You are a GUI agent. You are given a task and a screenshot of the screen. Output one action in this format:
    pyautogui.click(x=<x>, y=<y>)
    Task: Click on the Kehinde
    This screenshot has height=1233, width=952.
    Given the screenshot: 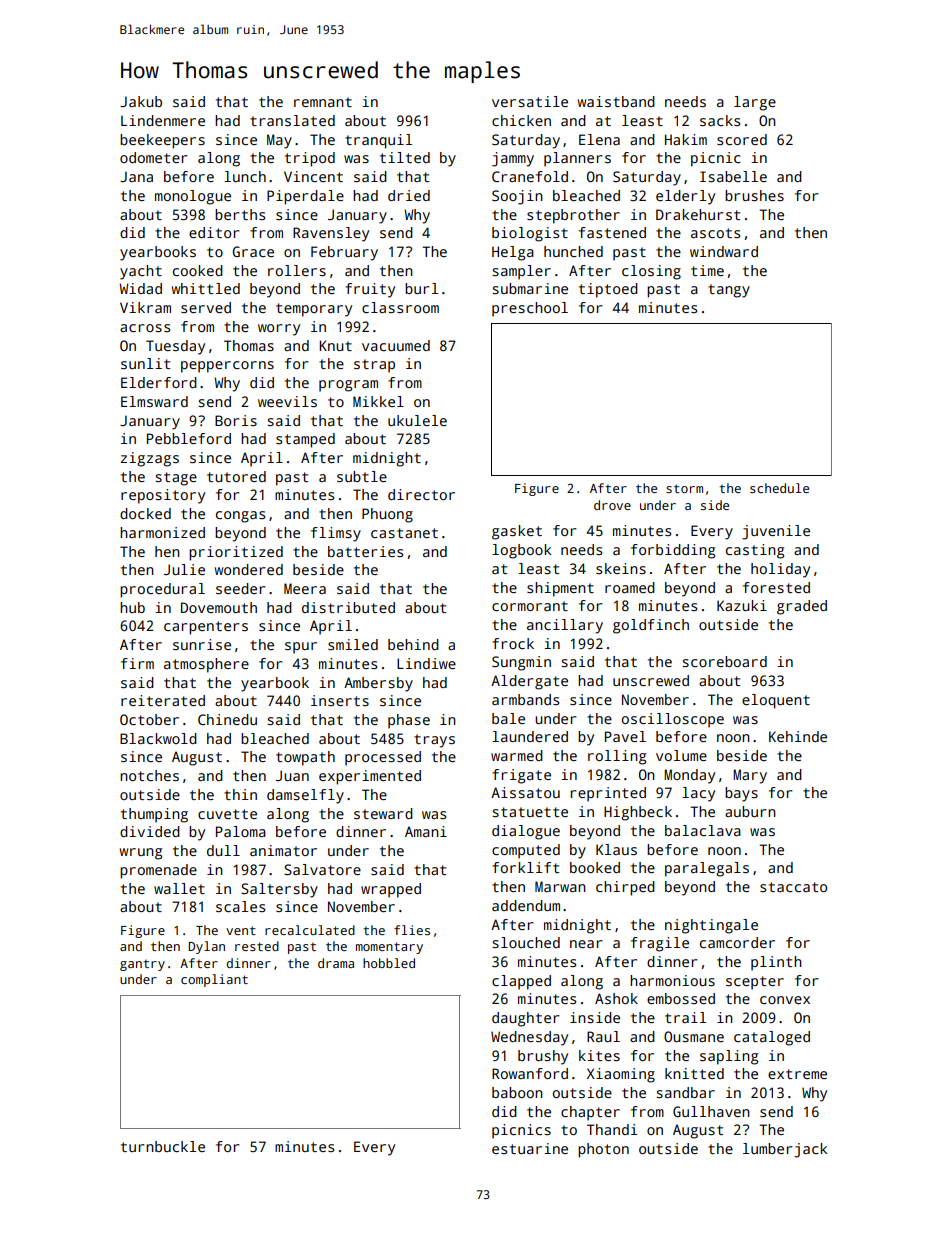 What is the action you would take?
    pyautogui.click(x=798, y=736)
